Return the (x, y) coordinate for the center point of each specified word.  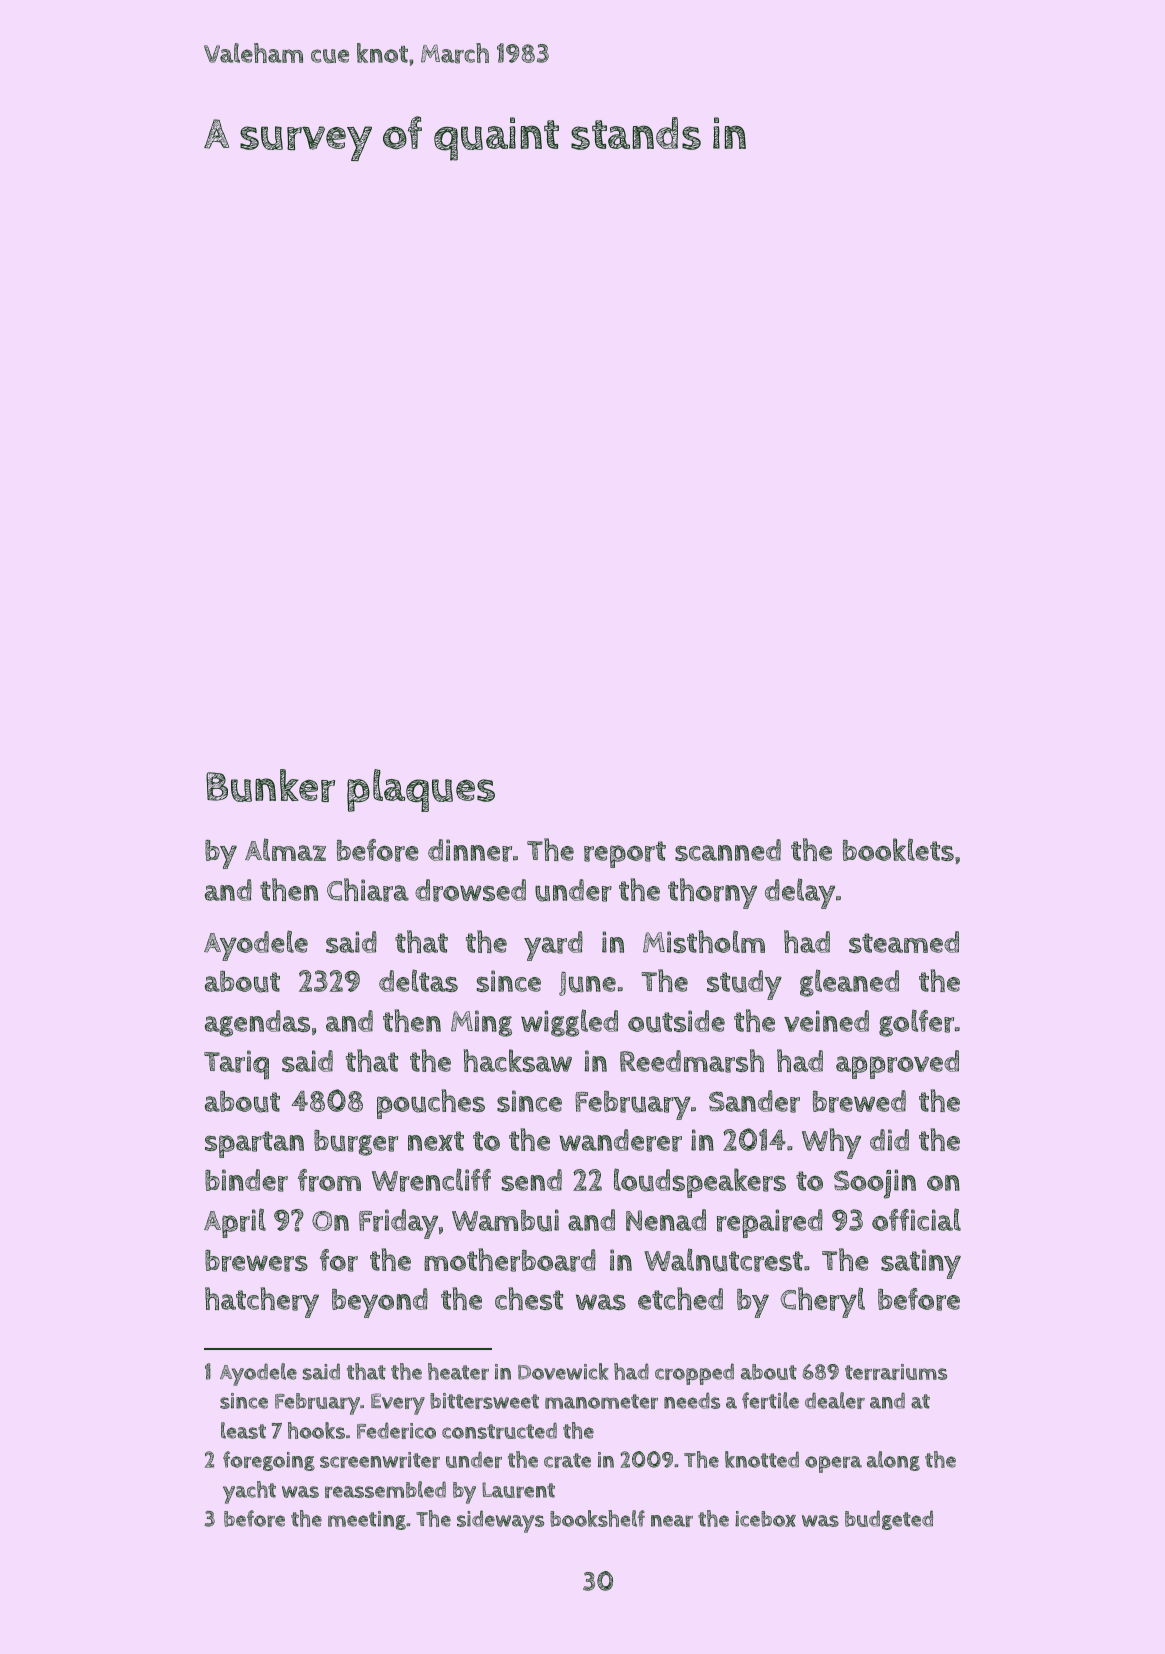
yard (553, 946)
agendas (257, 1023)
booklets (898, 849)
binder (246, 1180)
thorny (712, 893)
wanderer (620, 1140)
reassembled (385, 1489)
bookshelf (597, 1518)
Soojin (875, 1184)
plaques (421, 790)
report (625, 854)
